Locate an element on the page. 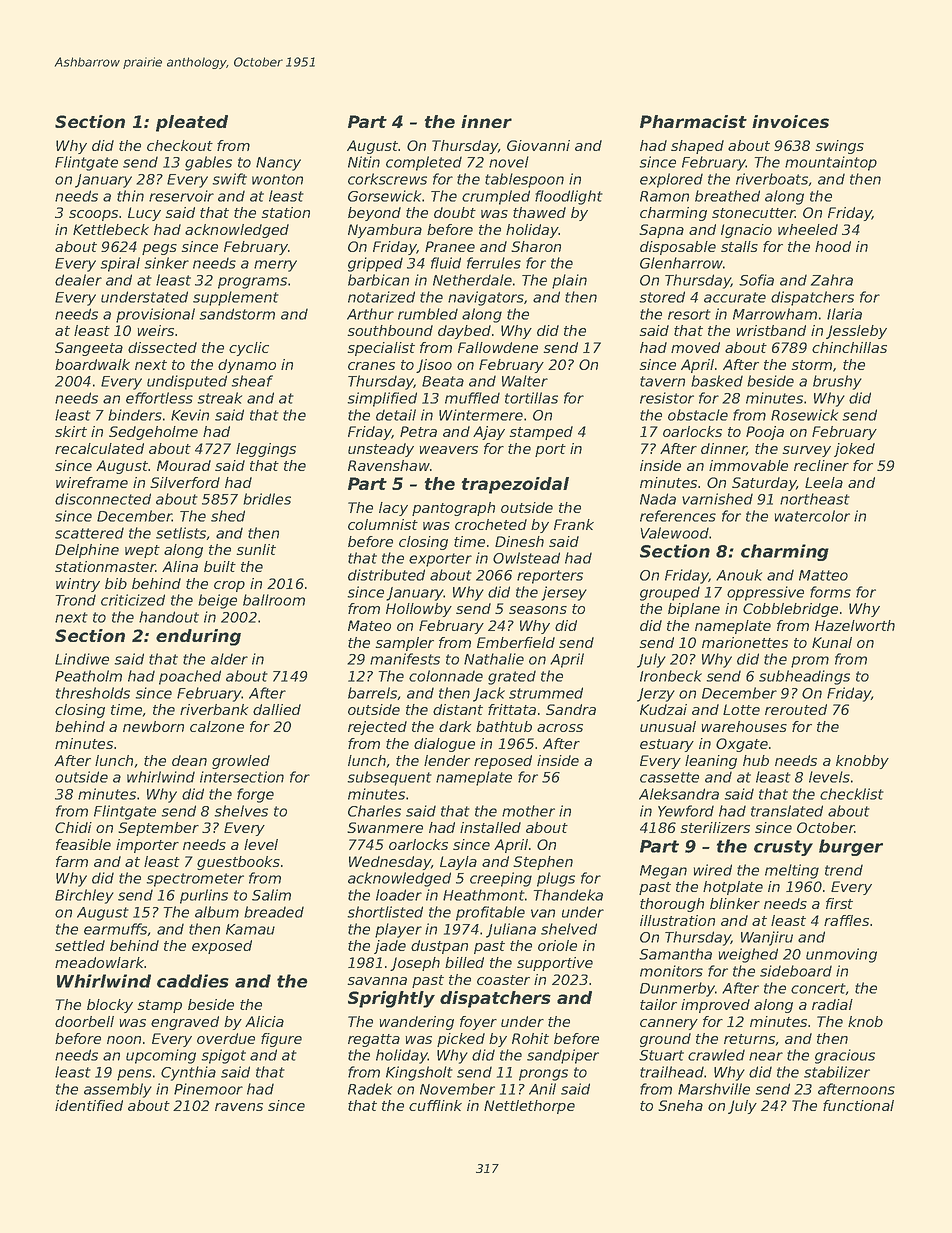 The image size is (952, 1233). brushy is located at coordinates (837, 382).
